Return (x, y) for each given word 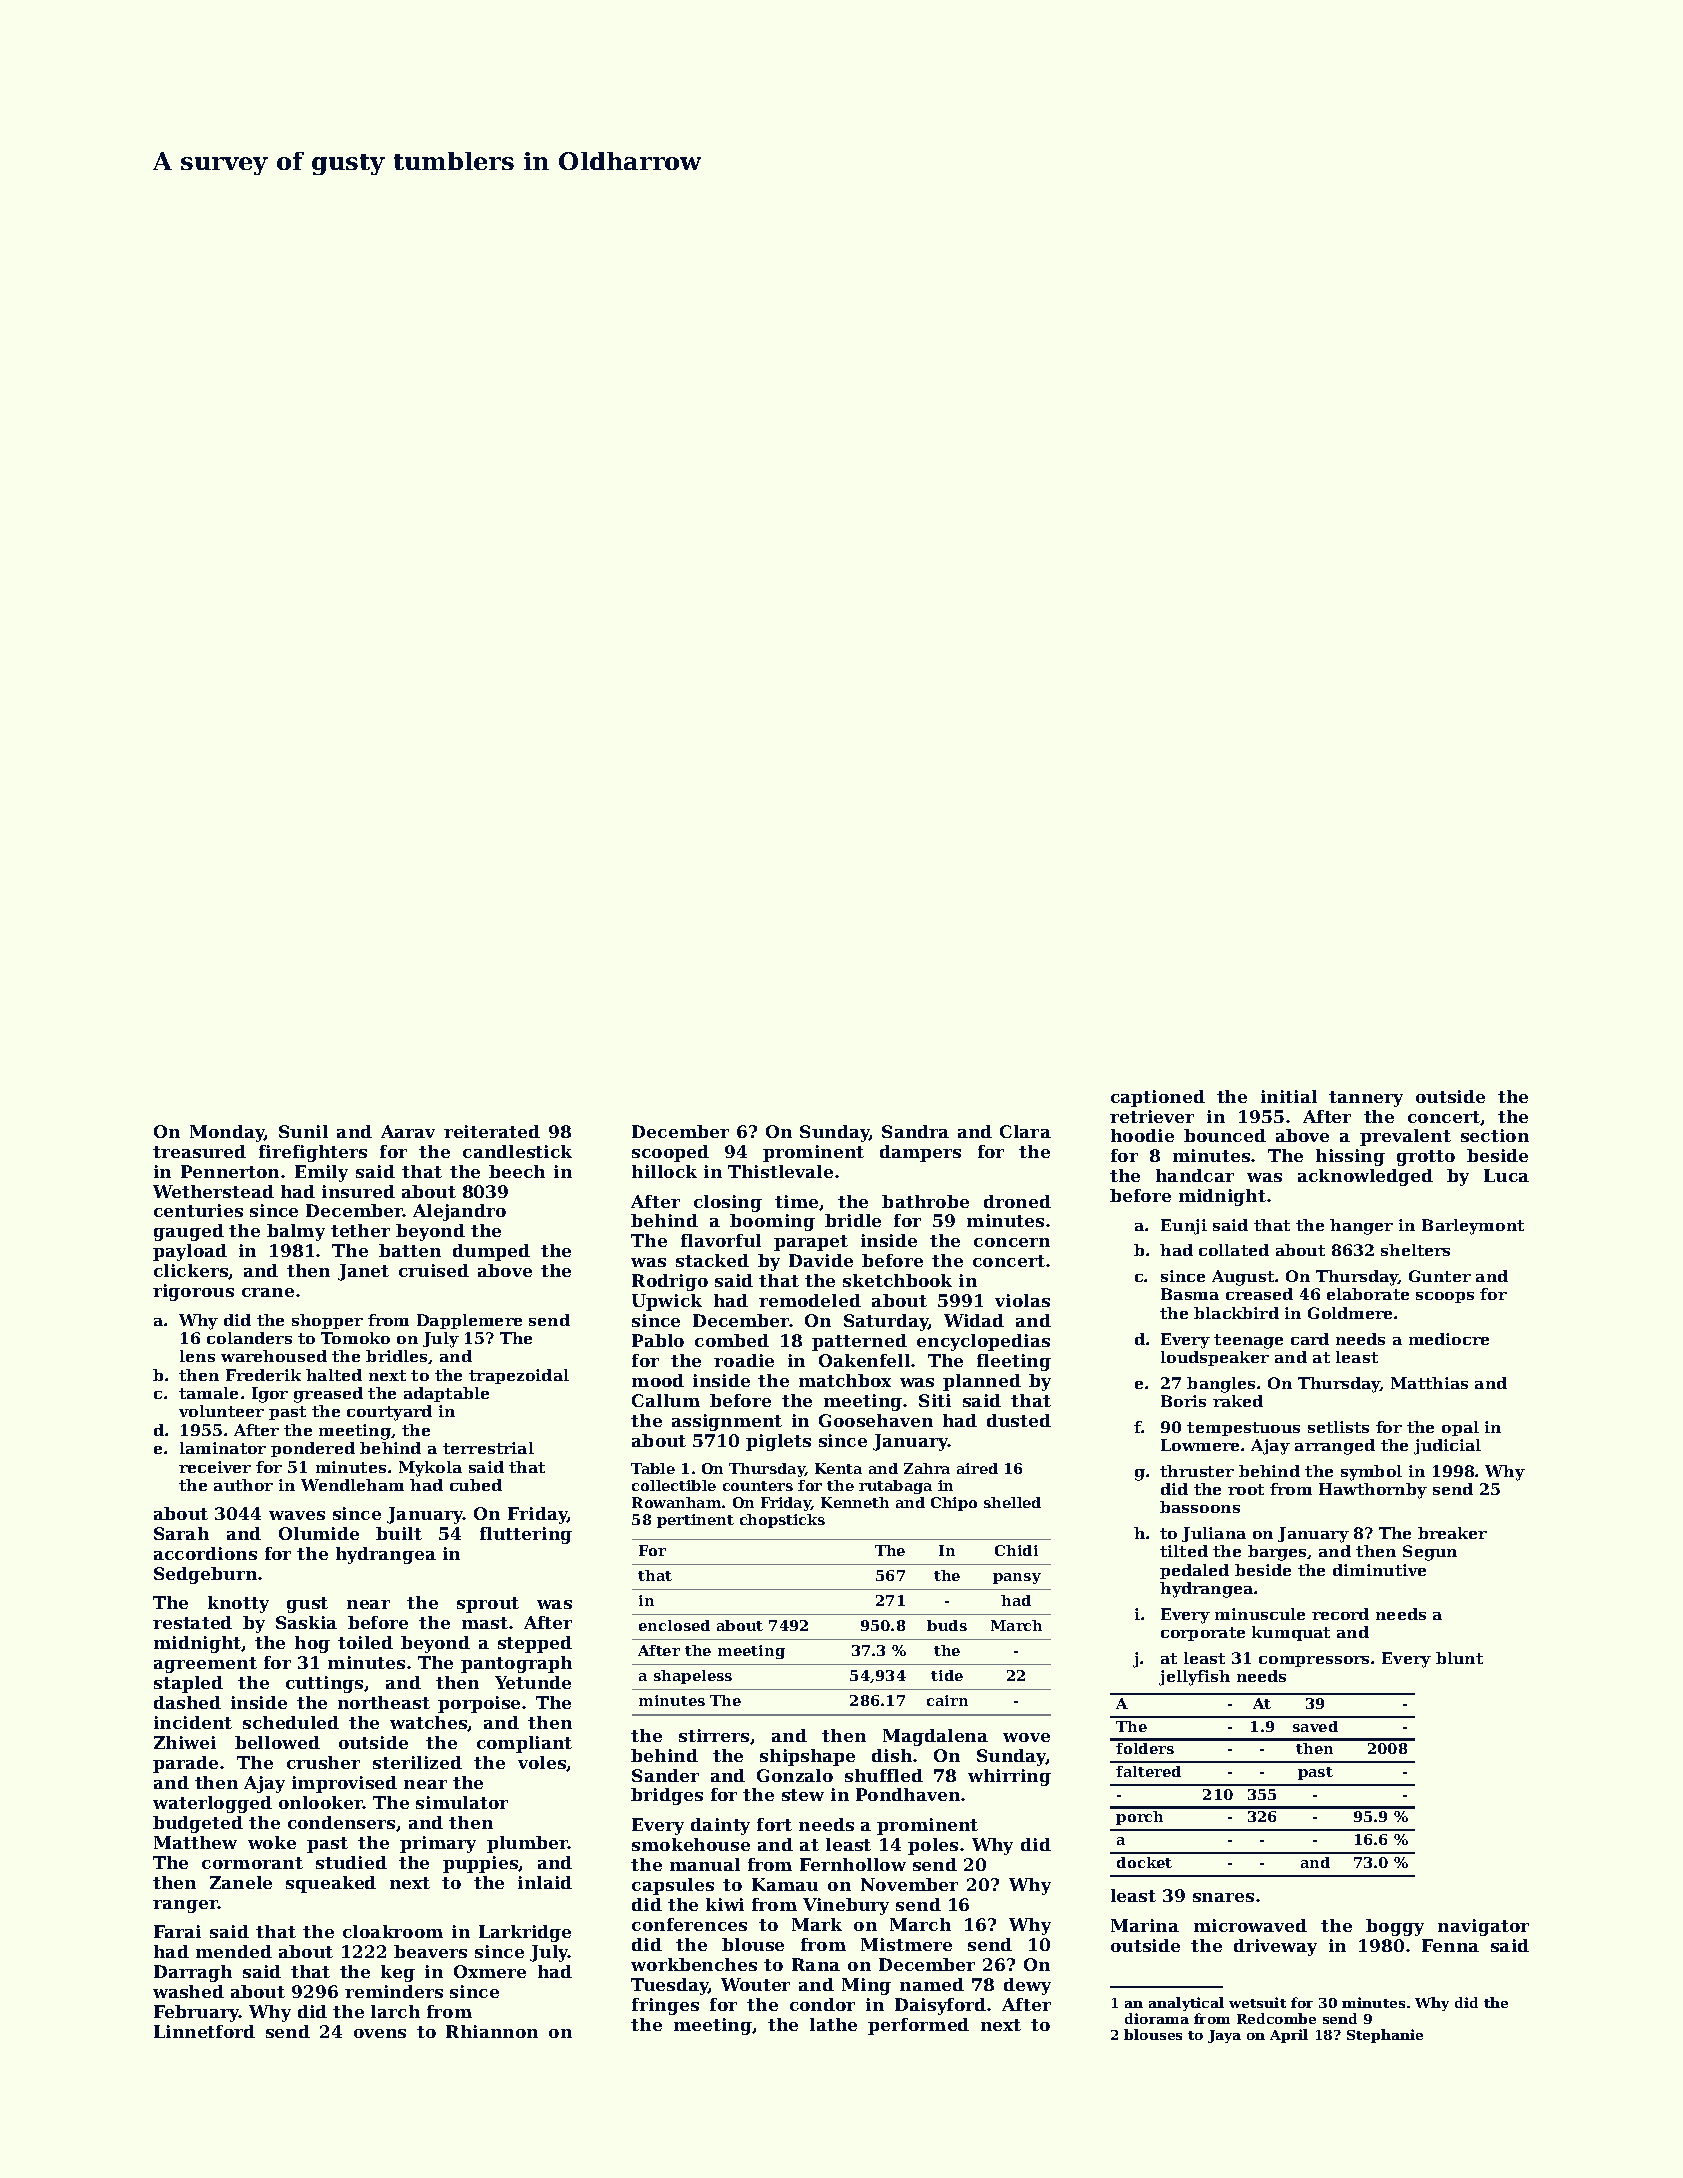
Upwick (667, 1302)
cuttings (324, 1684)
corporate (1203, 1634)
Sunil (303, 1131)
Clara (1025, 1131)
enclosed (674, 1625)
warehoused (274, 1356)
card (1310, 1339)
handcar (1195, 1175)
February (196, 2013)
